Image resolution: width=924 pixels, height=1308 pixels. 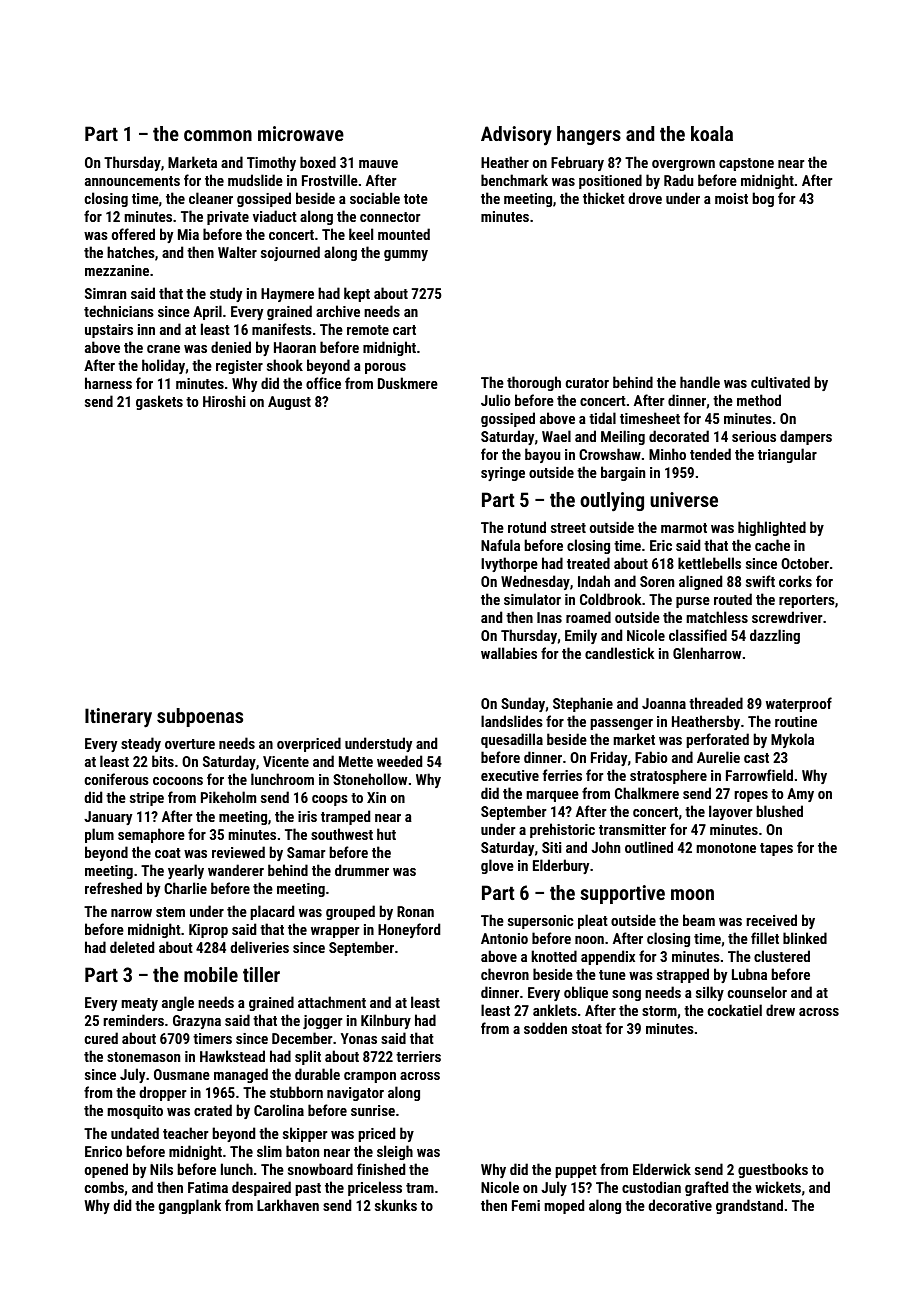 I want to click on capstone, so click(x=746, y=164).
